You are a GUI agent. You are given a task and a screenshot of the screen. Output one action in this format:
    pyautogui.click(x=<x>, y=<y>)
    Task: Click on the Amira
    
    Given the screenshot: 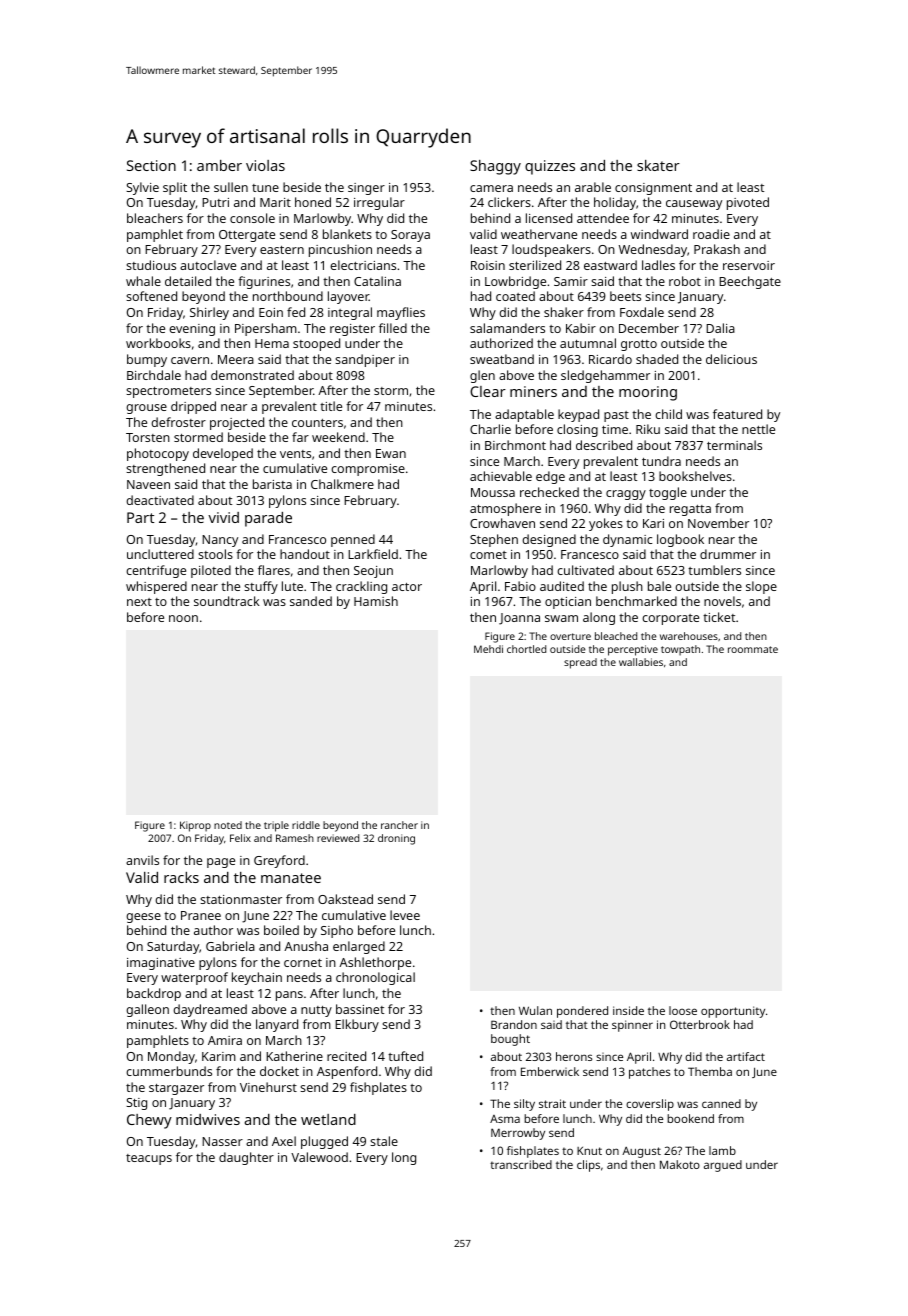 What is the action you would take?
    pyautogui.click(x=225, y=1040)
